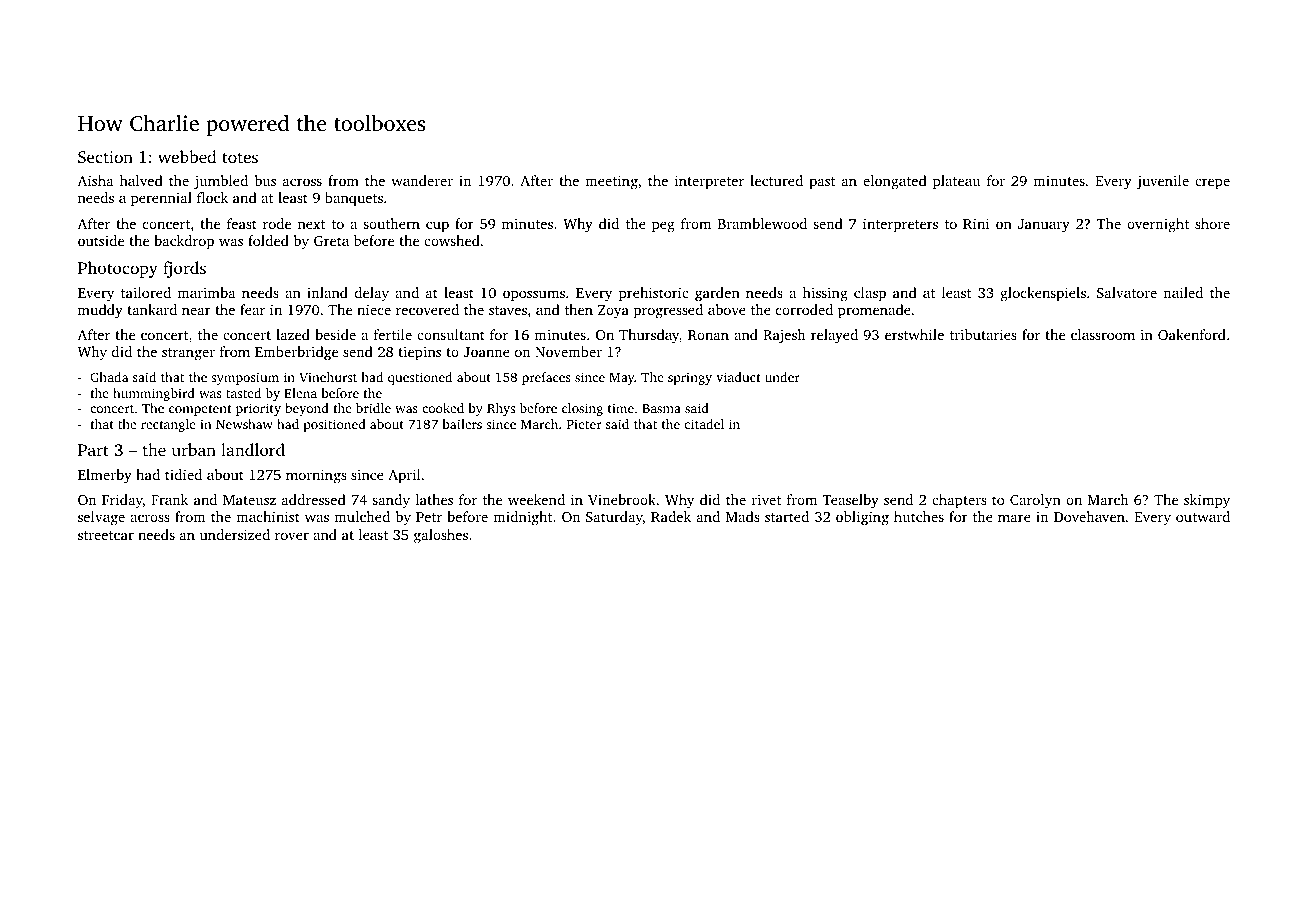  I want to click on Friday, so click(122, 501).
